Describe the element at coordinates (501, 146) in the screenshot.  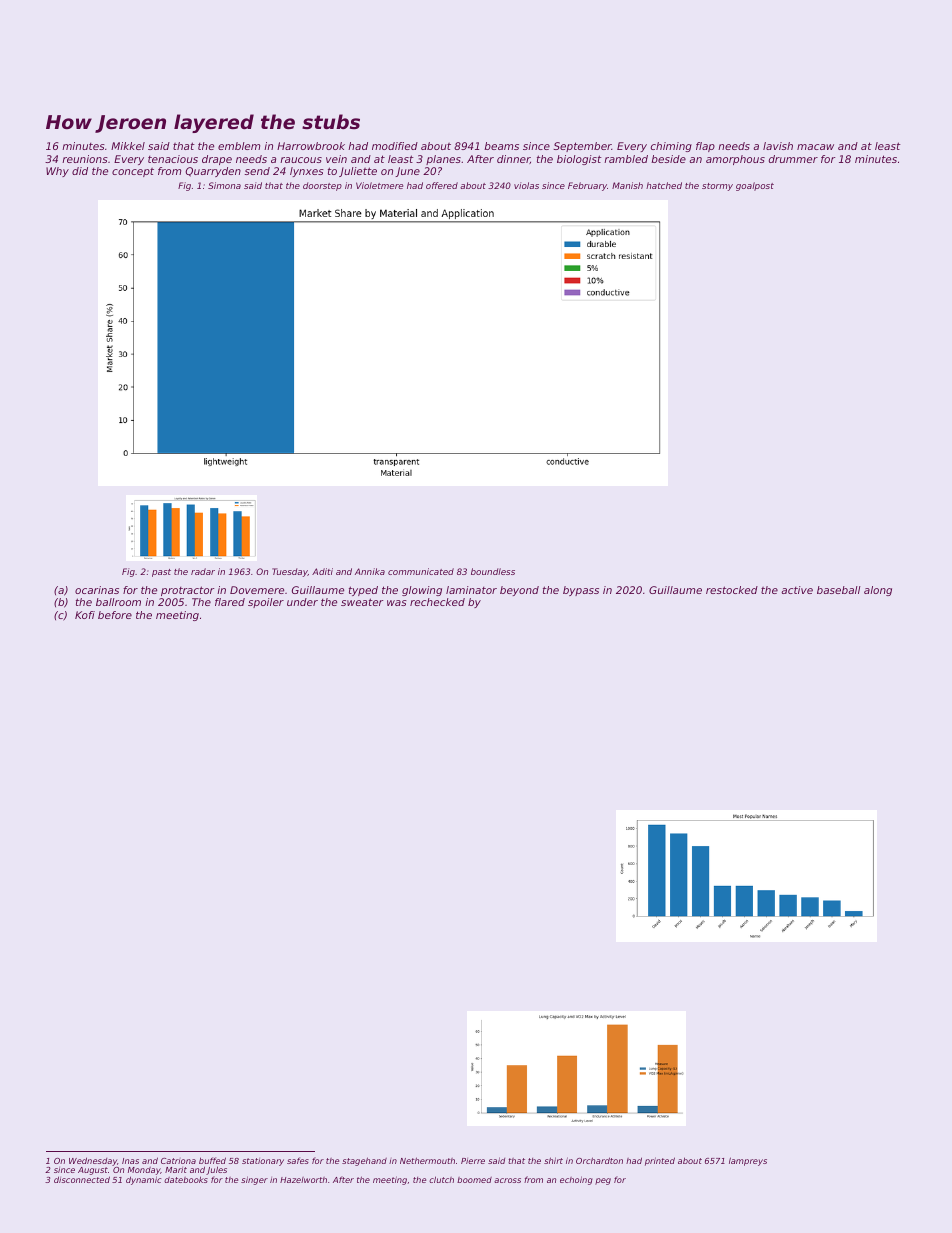
I see `beams` at that location.
